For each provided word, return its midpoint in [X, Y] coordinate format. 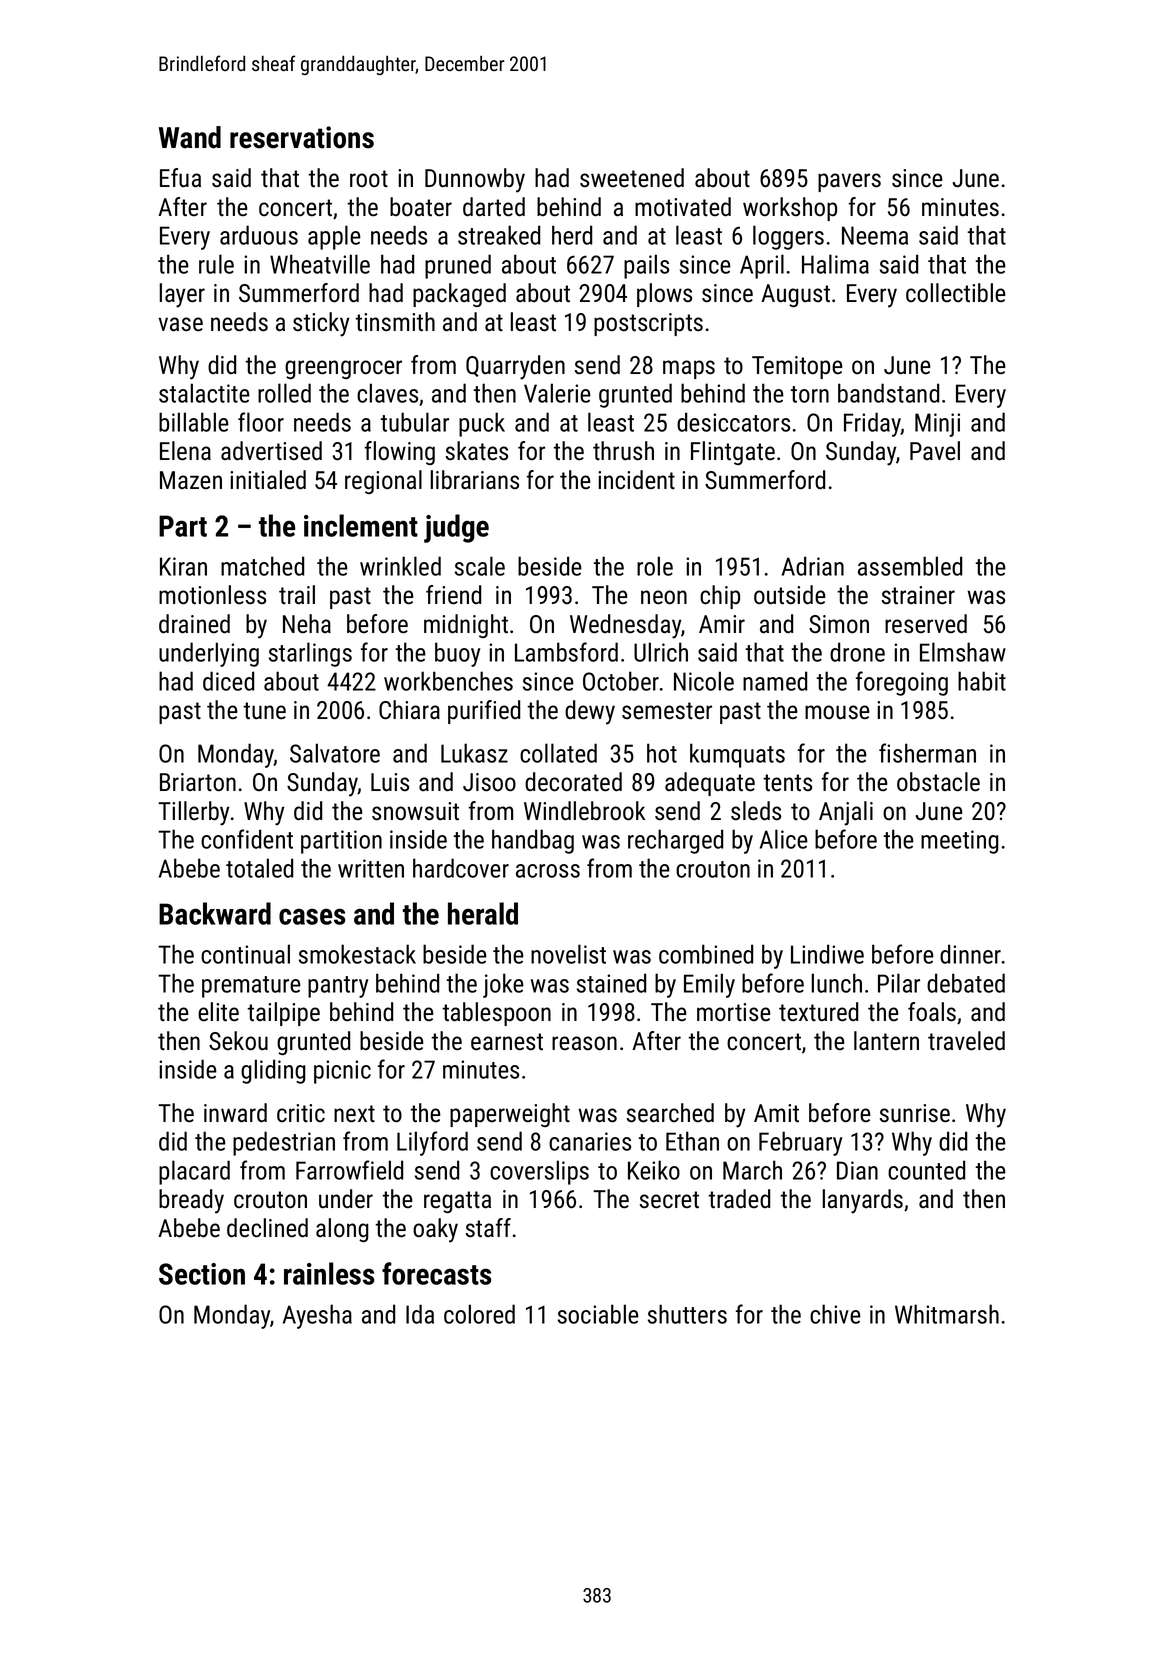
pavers [849, 182]
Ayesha [317, 1316]
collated [558, 753]
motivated [683, 207]
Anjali [846, 813]
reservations [302, 137]
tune [264, 711]
